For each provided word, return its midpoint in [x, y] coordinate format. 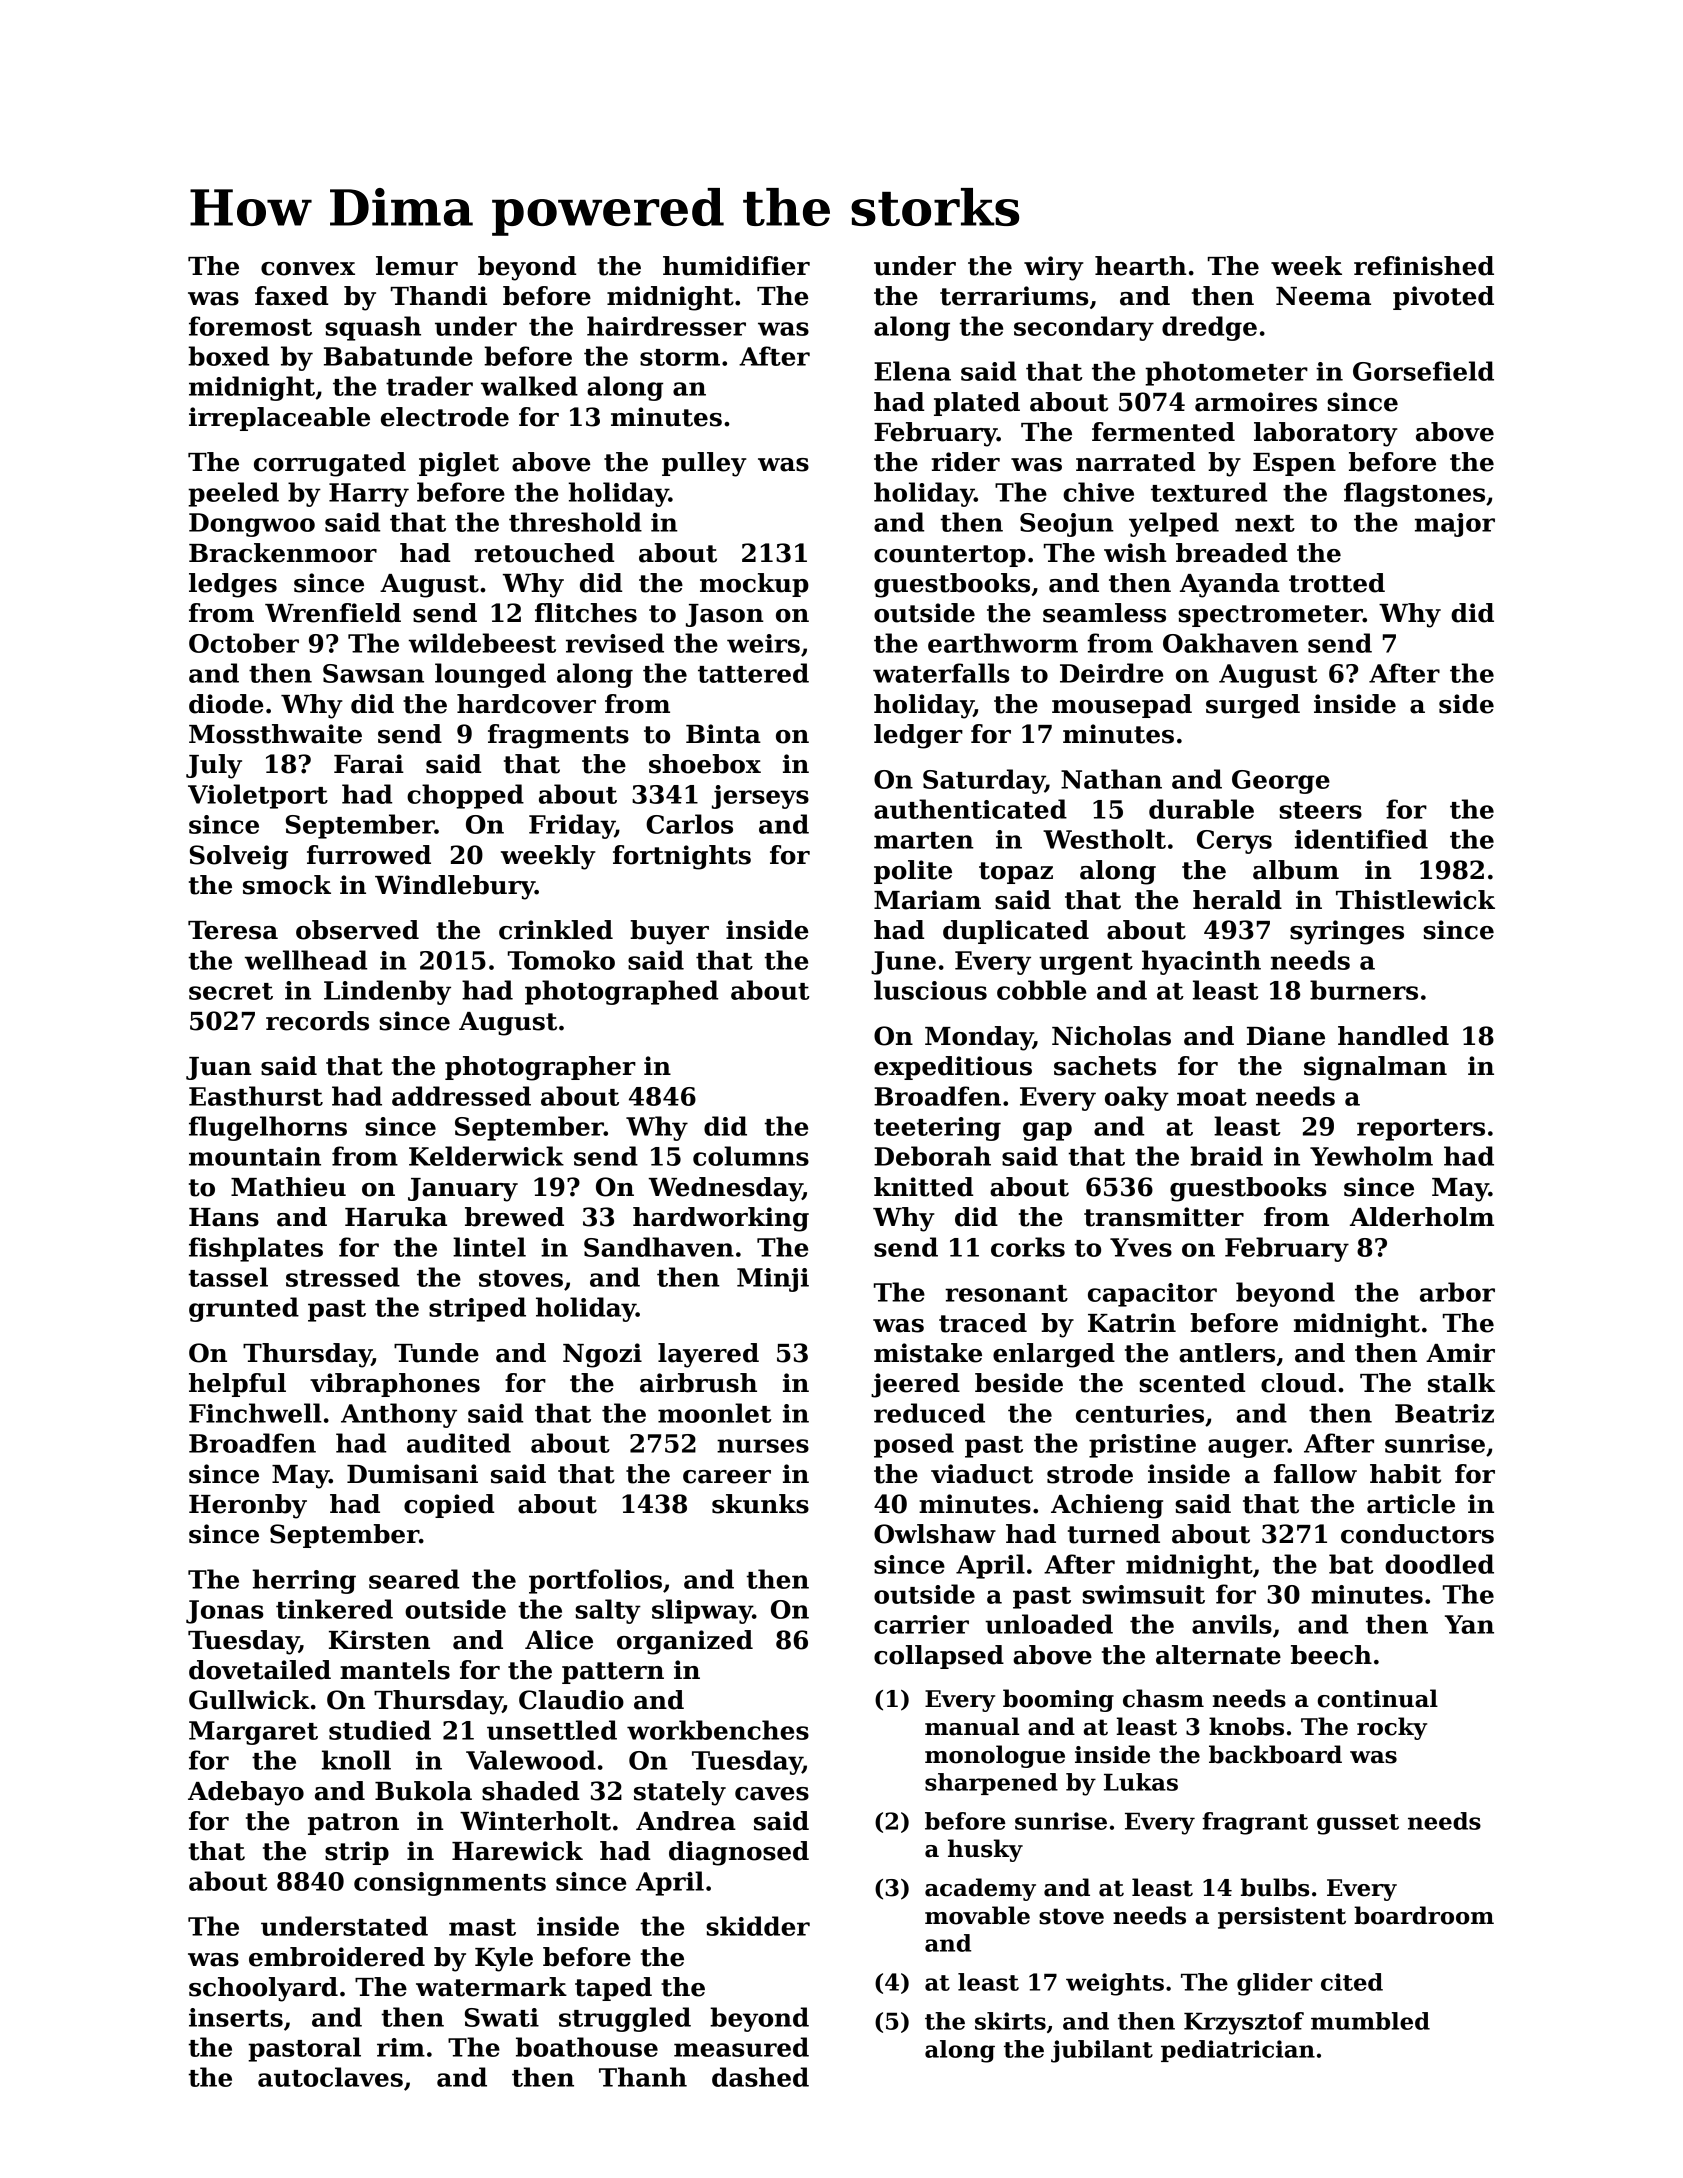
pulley [704, 464]
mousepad [1122, 706]
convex [308, 269]
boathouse [587, 2047]
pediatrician [1238, 2051]
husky [985, 1850]
